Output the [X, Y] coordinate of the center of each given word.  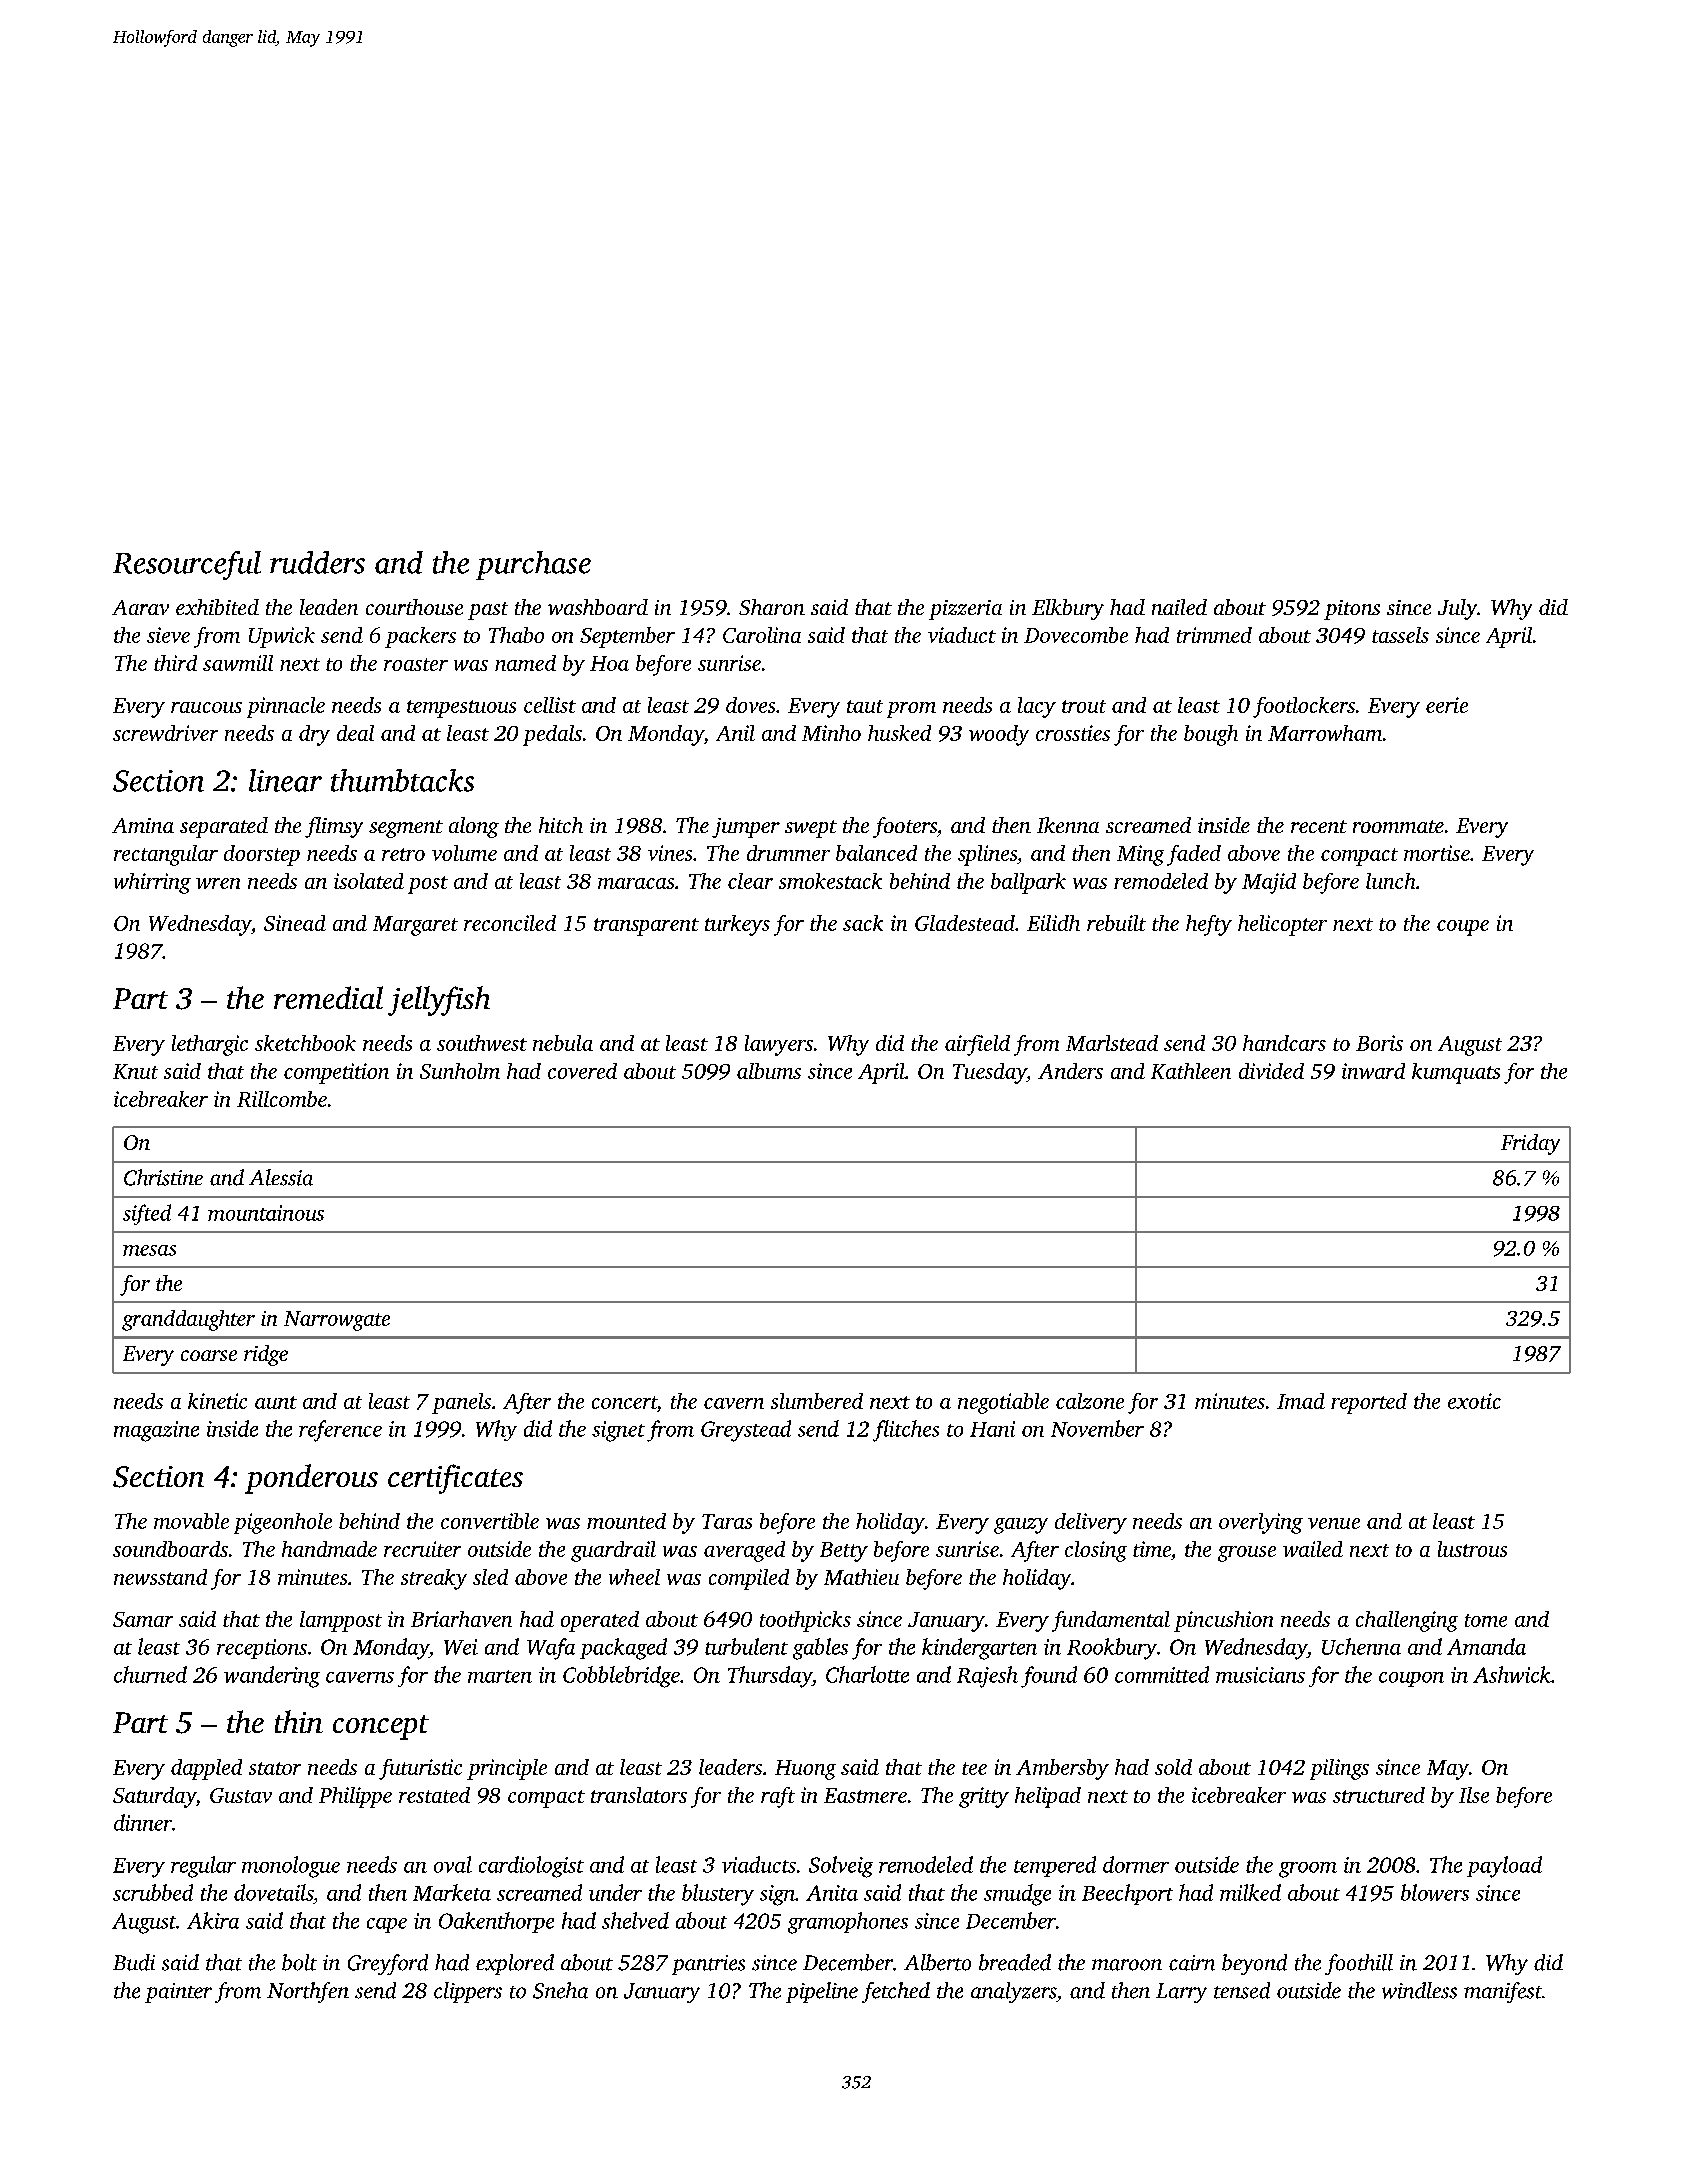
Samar [143, 1619]
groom [1308, 1870]
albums [769, 1071]
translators [639, 1795]
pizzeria [965, 610]
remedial [328, 997]
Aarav [140, 607]
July [1457, 609]
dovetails [273, 1892]
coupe [1463, 928]
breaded [1015, 1962]
